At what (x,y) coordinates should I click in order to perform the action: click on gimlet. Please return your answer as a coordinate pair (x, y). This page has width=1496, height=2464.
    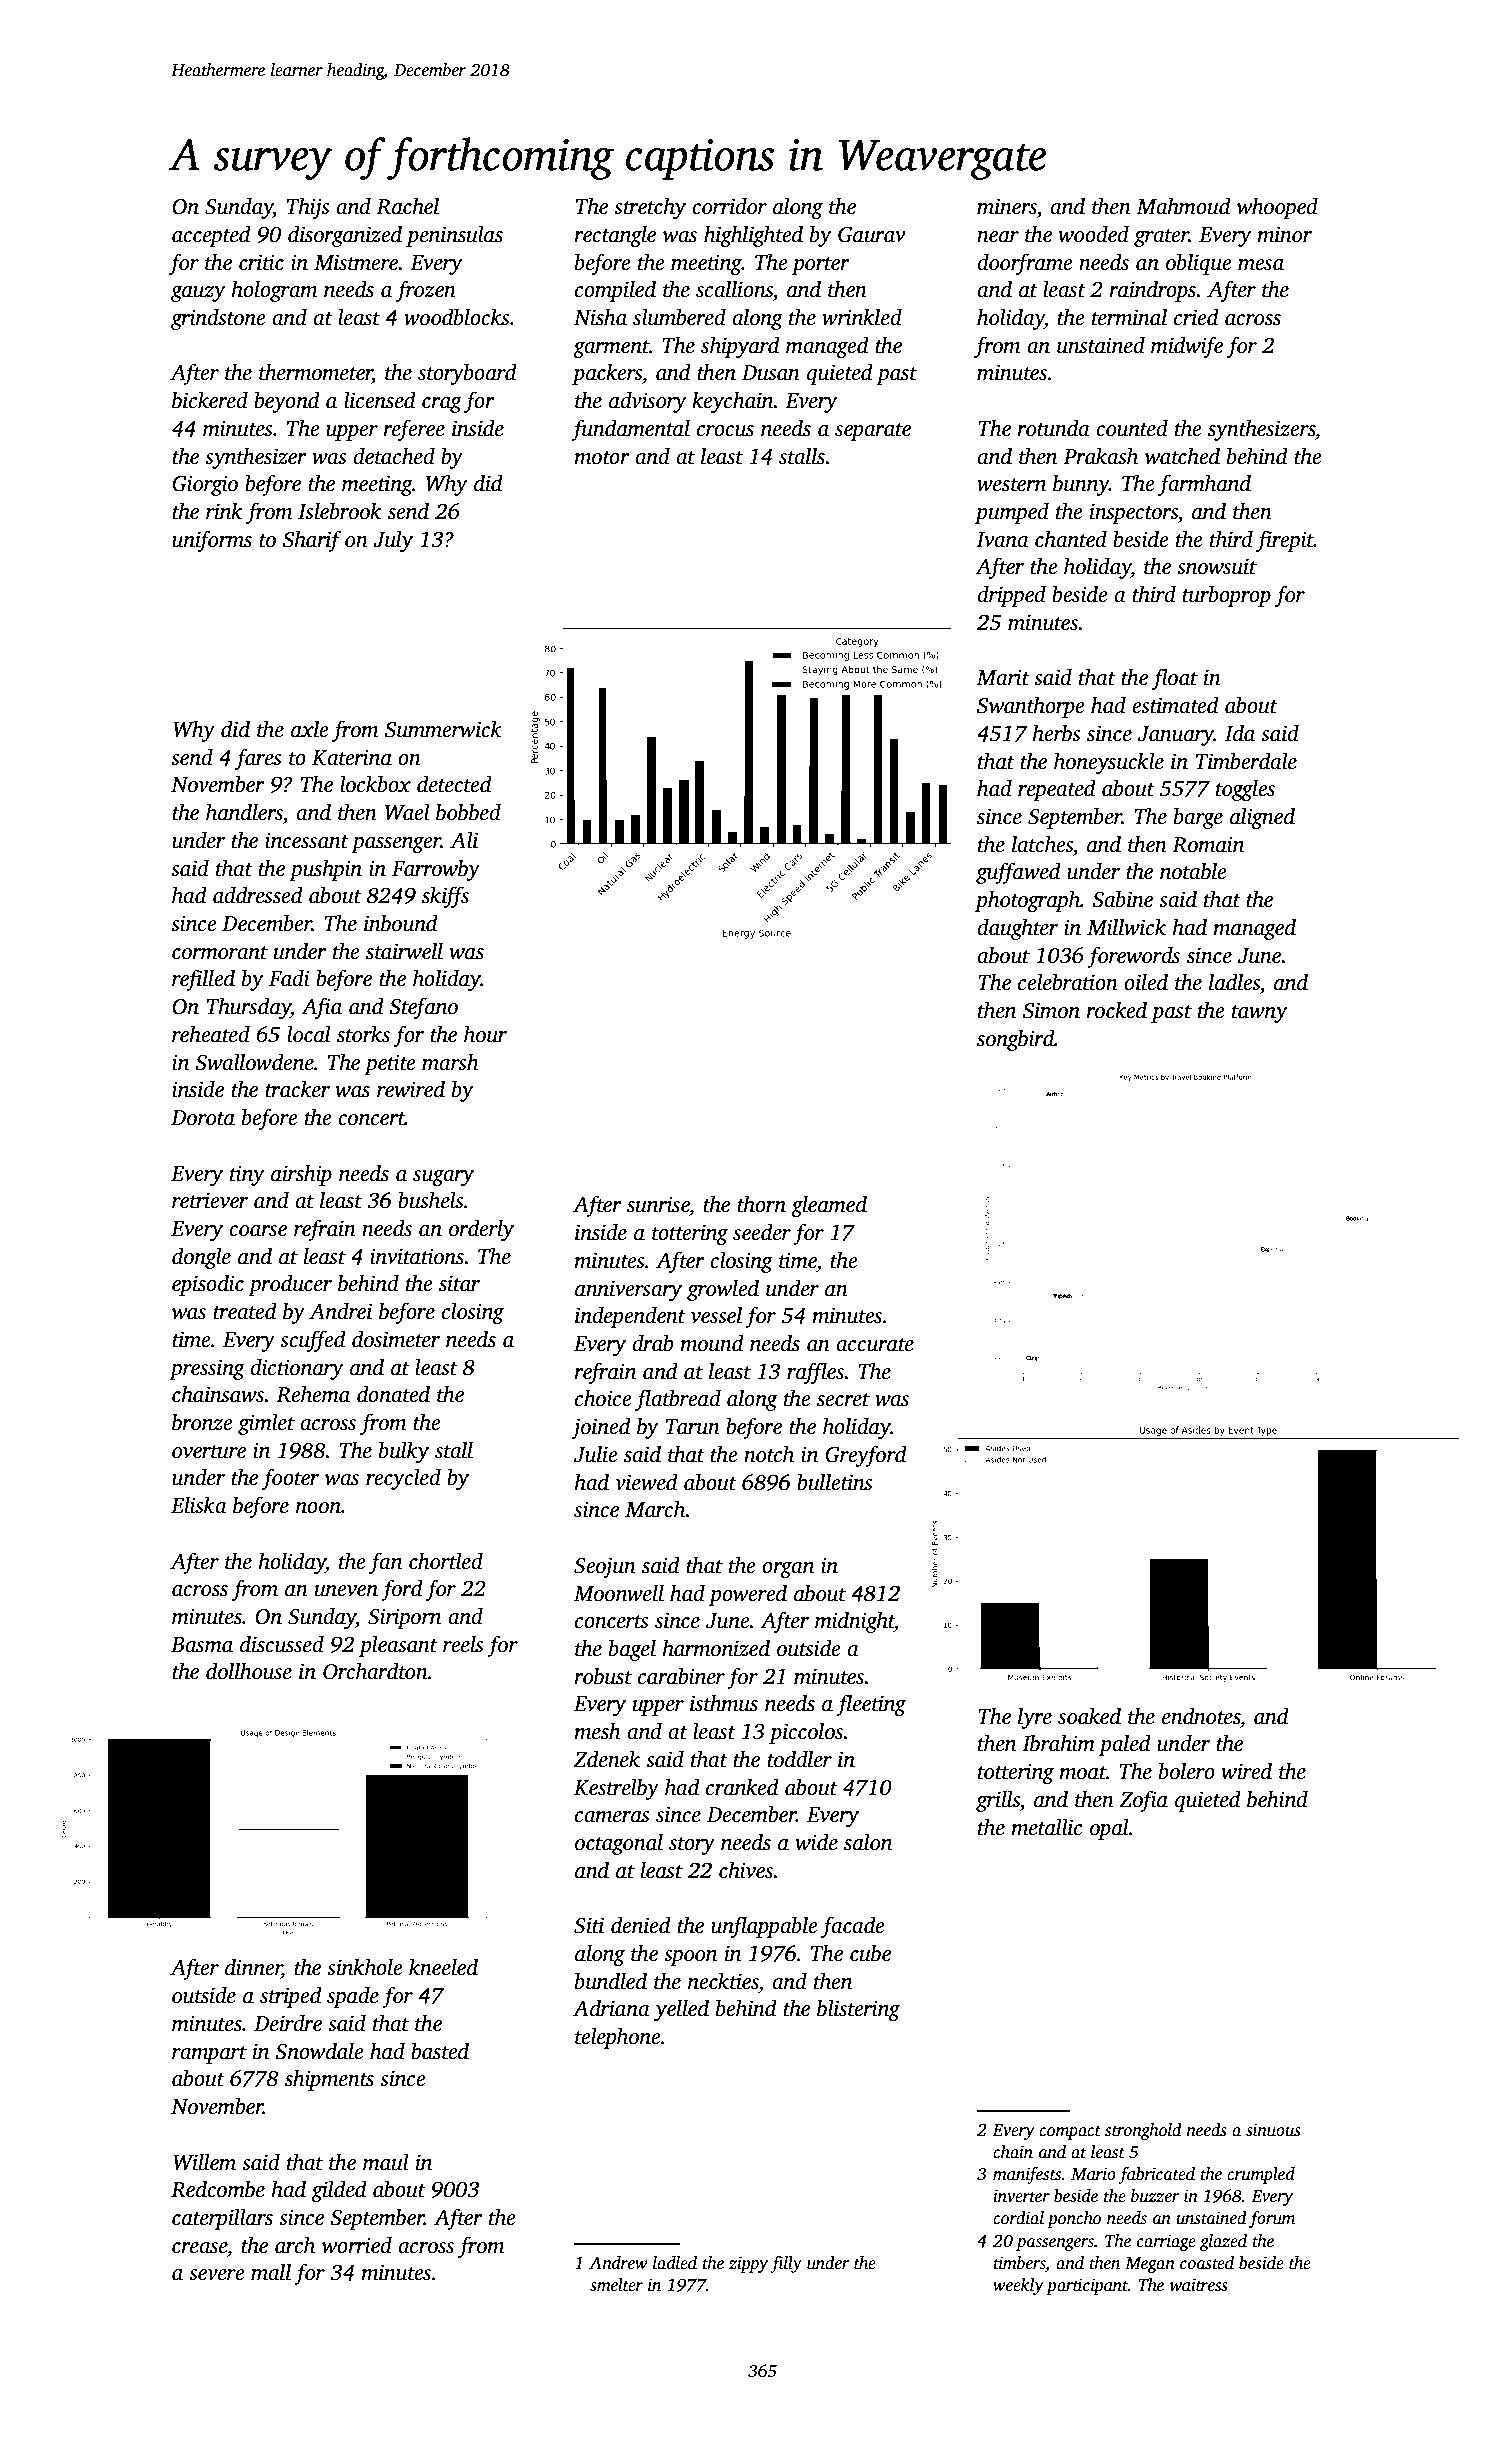
    Looking at the image, I should click on (266, 1424).
